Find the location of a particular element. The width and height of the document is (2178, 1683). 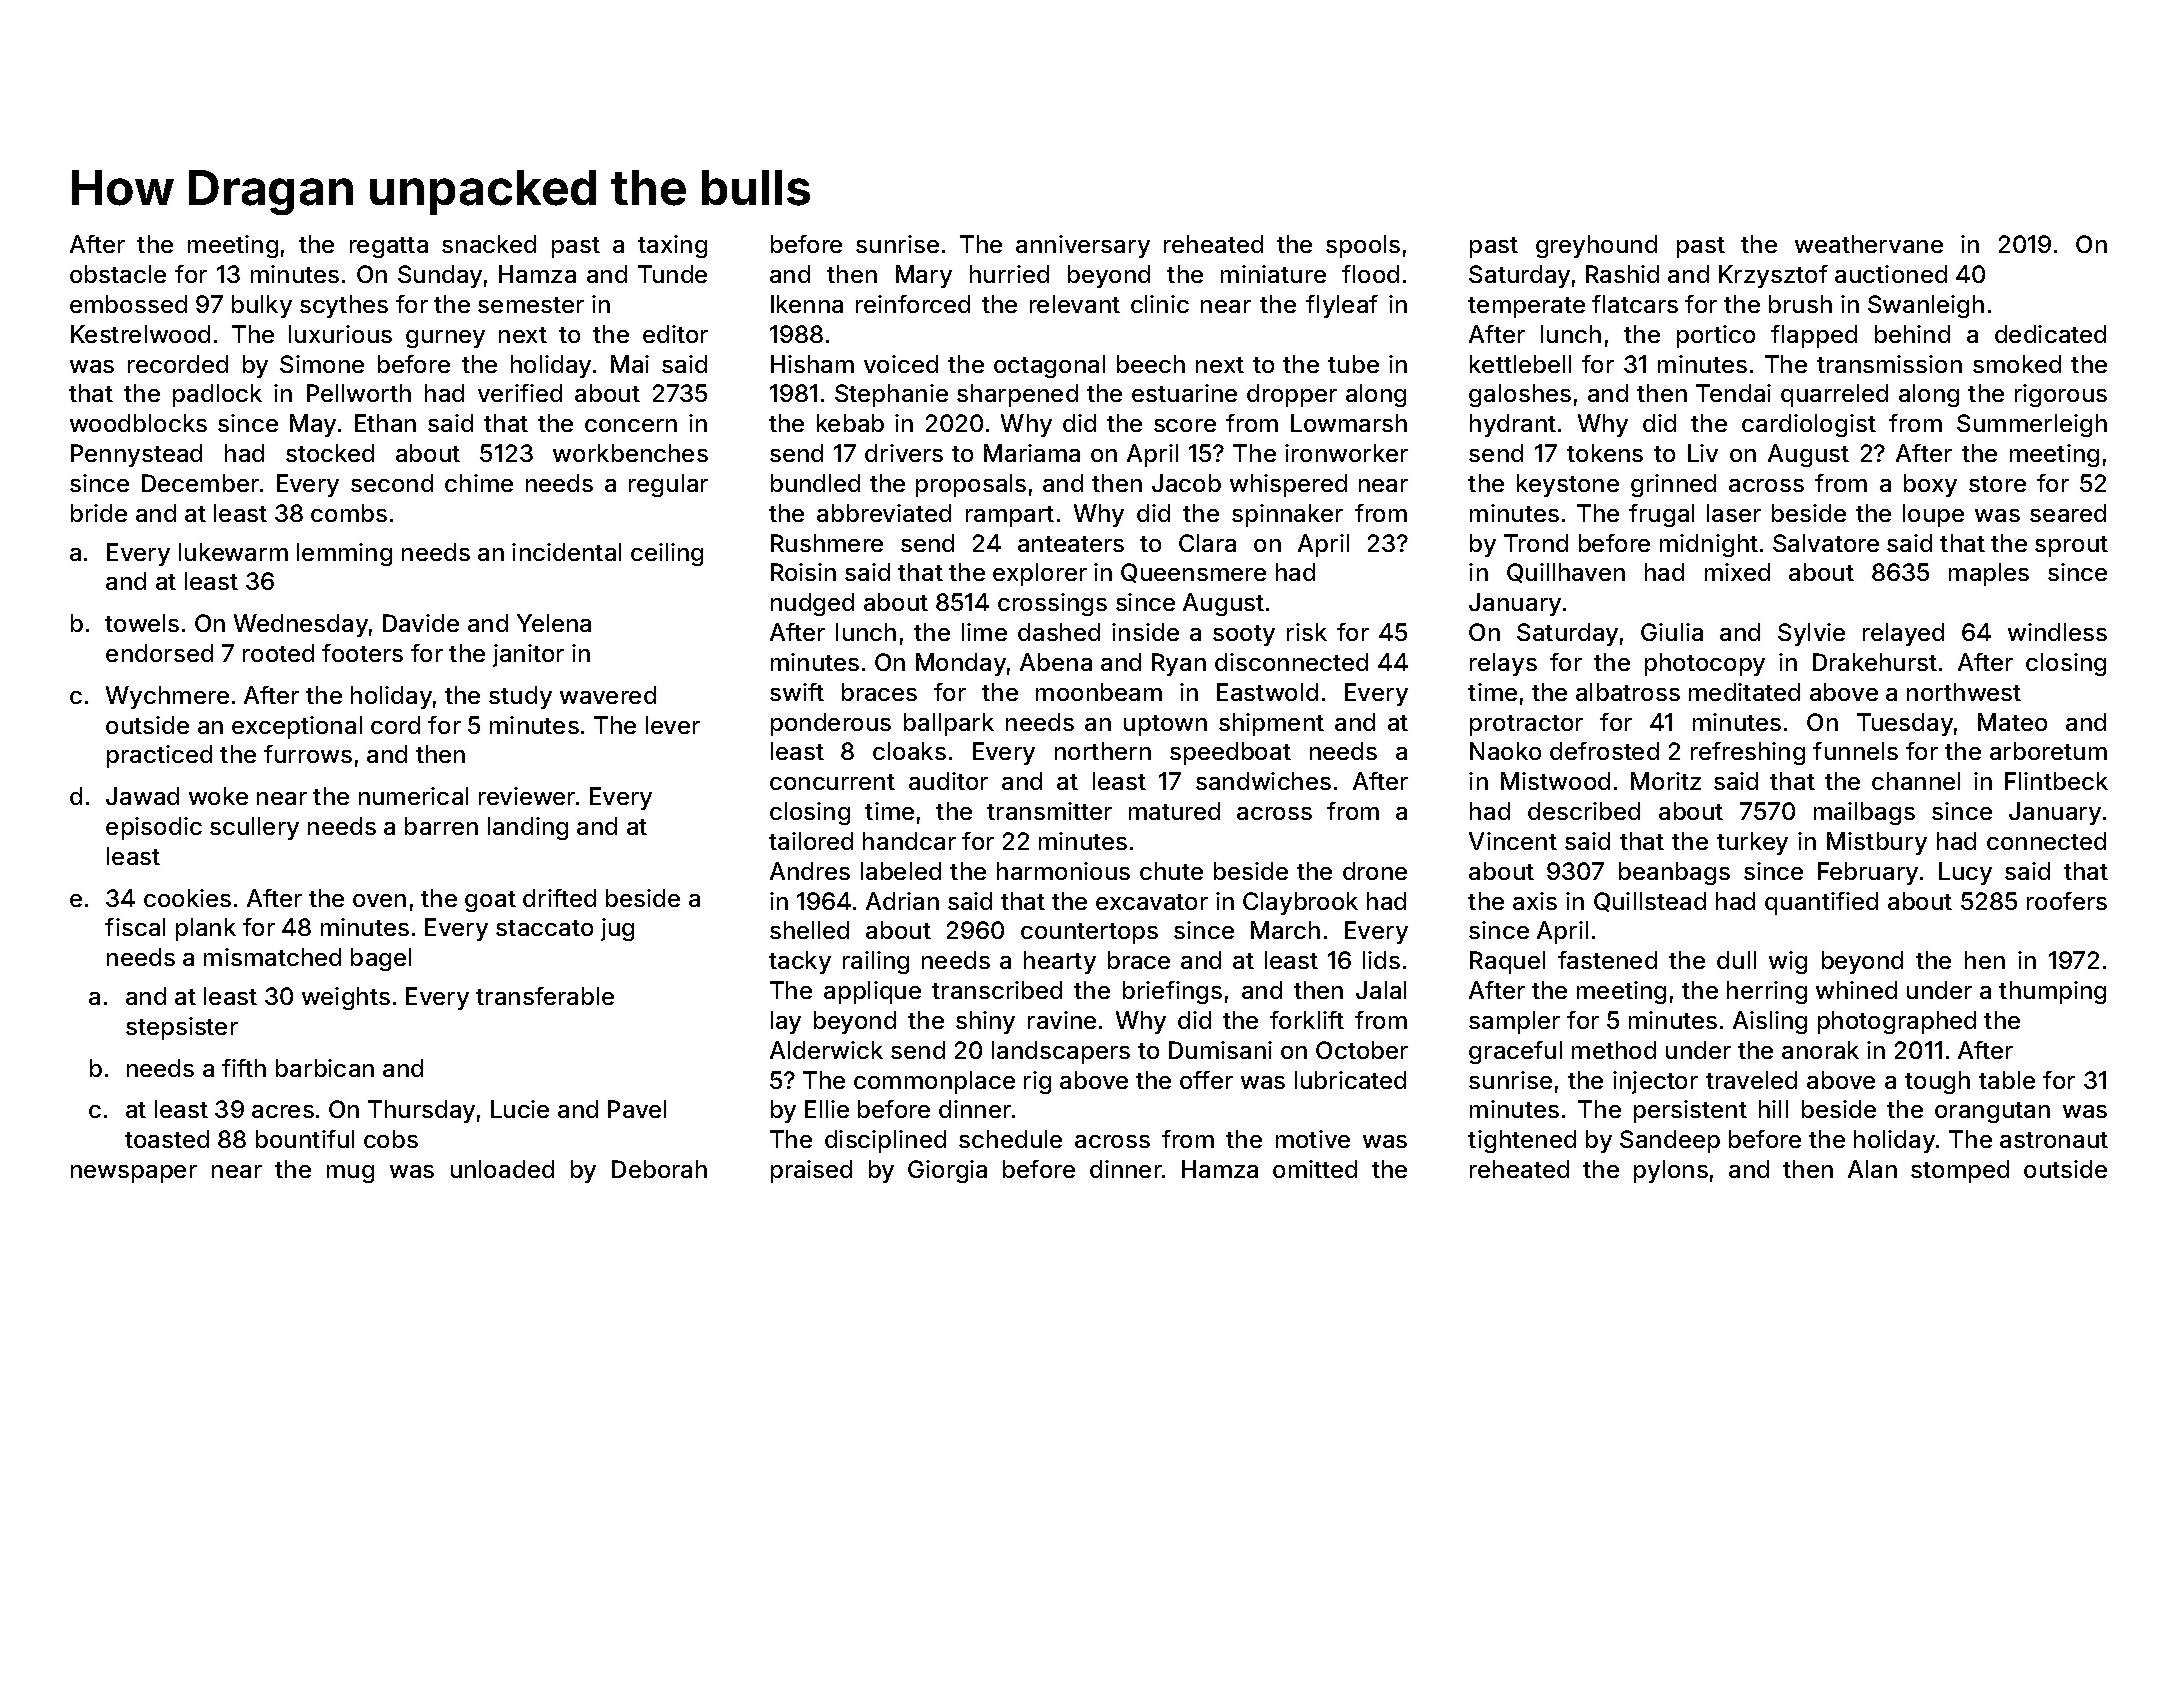

omitted is located at coordinates (1315, 1169).
